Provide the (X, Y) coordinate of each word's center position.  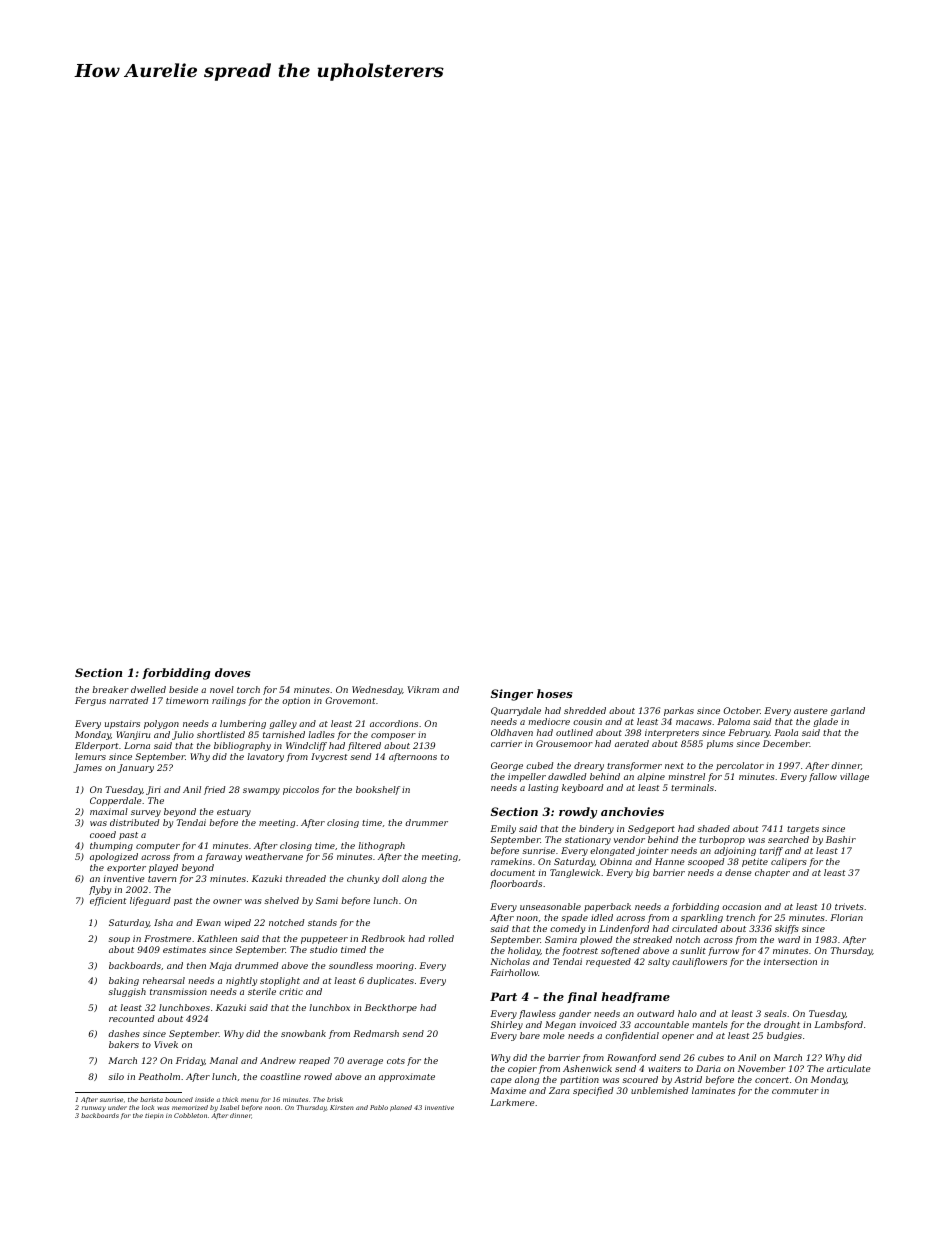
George (507, 766)
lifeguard (150, 901)
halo (687, 1013)
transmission (178, 991)
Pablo (379, 1107)
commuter (795, 1091)
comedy (567, 929)
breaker (110, 689)
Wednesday (377, 690)
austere (811, 711)
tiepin (154, 1116)
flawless (537, 1014)
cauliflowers (699, 962)
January (135, 768)
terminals (692, 787)
